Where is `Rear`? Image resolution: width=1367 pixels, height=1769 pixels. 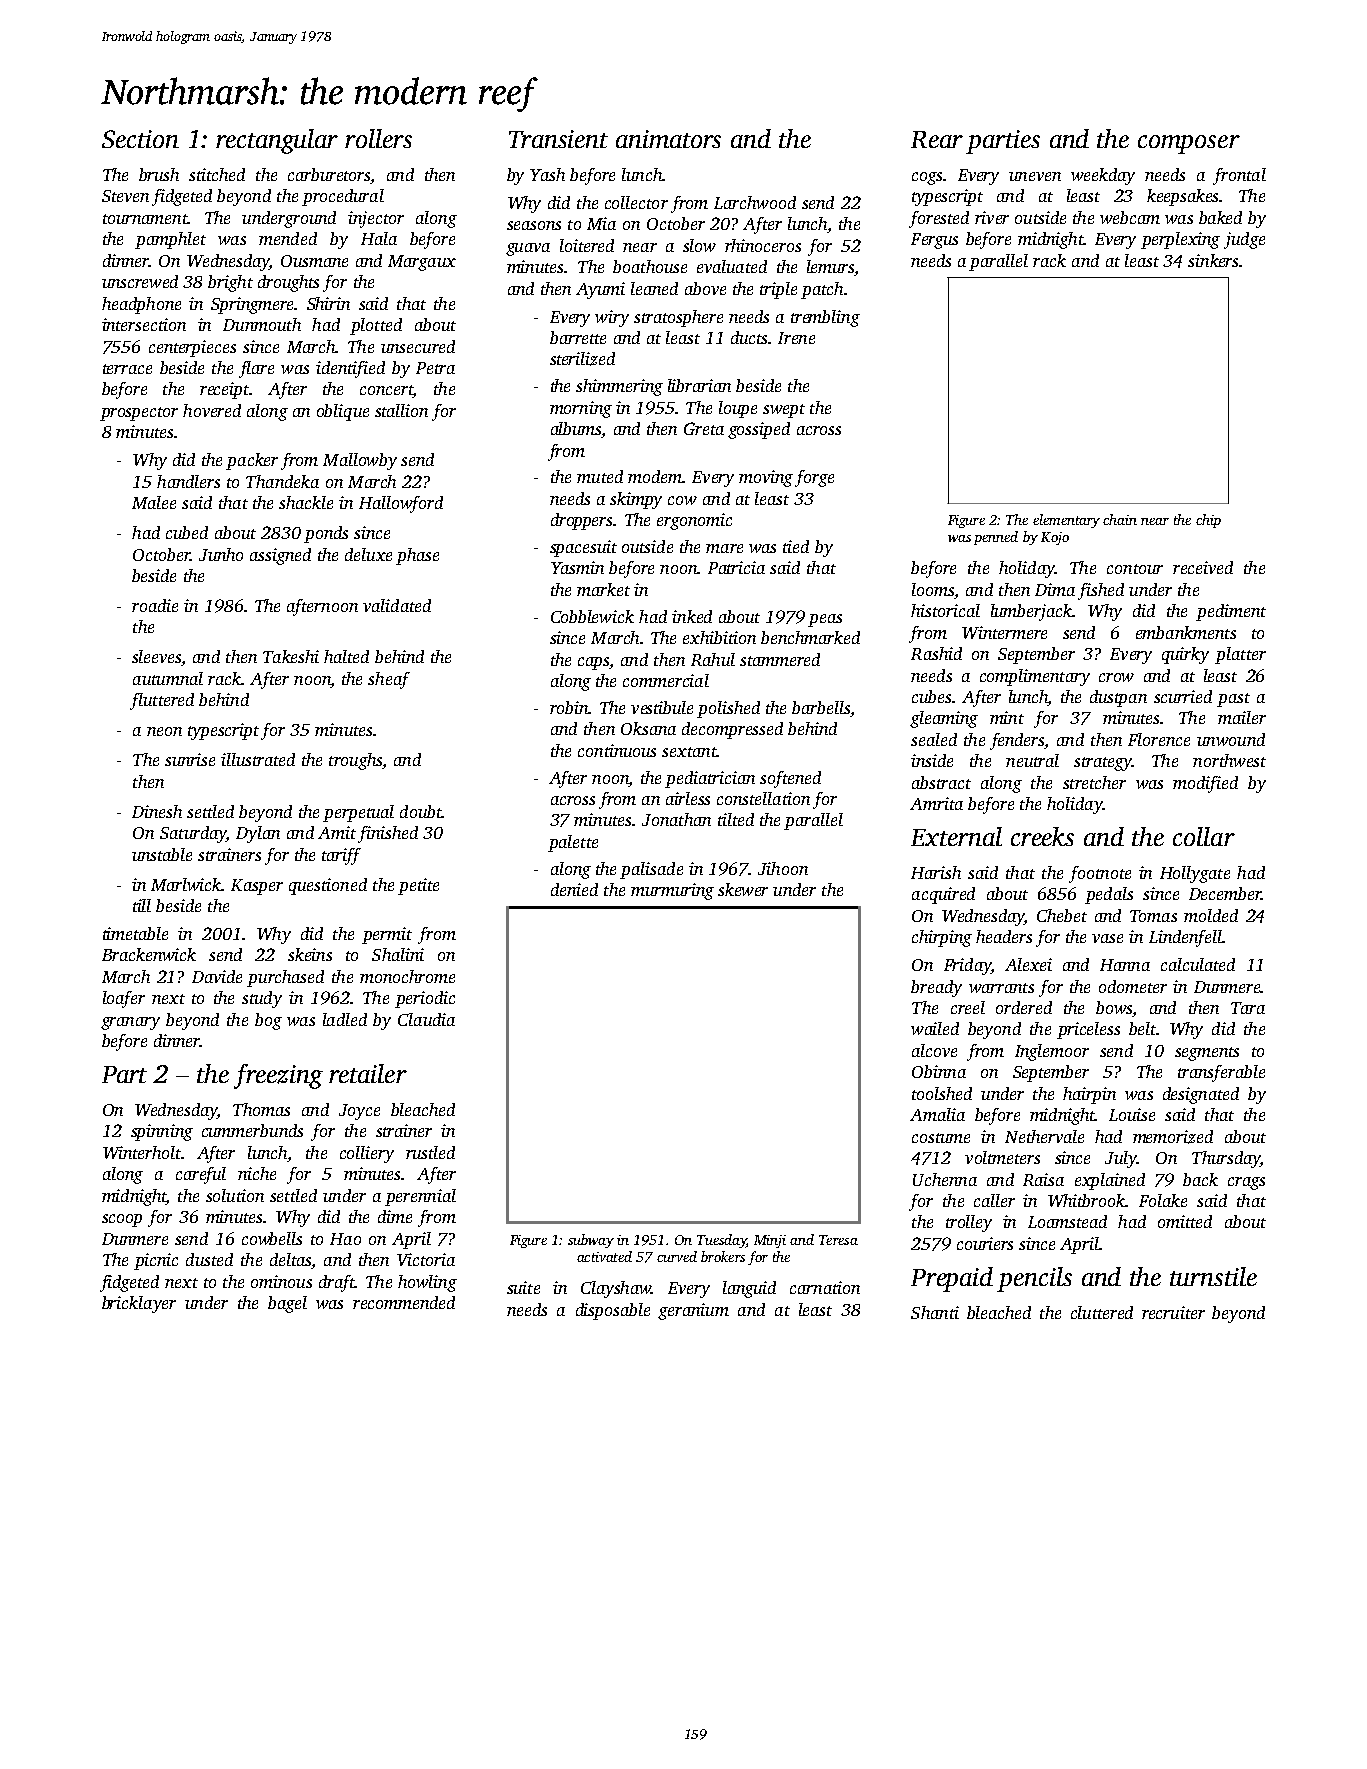 Rear is located at coordinates (937, 139).
